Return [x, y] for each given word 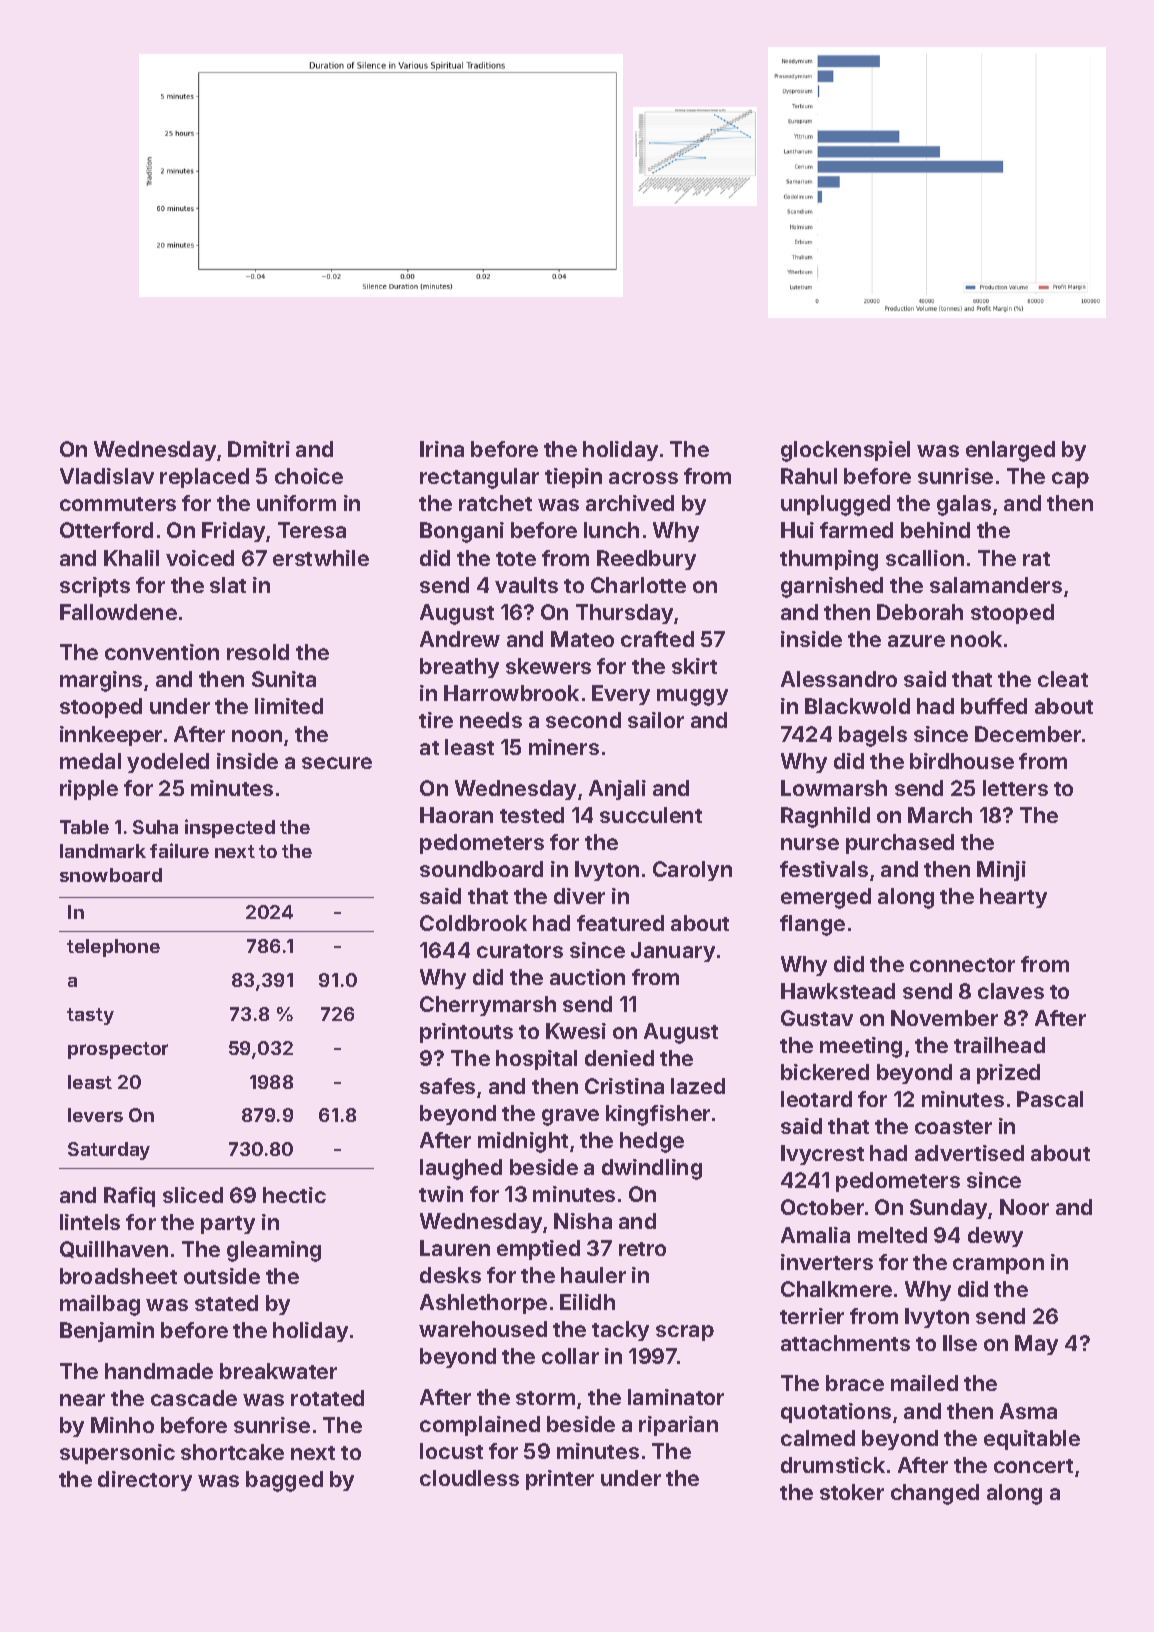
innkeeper [111, 736]
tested [532, 815]
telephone [113, 948]
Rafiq [129, 1197]
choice [309, 476]
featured [620, 923]
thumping [829, 560]
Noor [1024, 1207]
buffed [994, 706]
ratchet [495, 503]
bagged [284, 1481]
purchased [900, 844]
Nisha [583, 1221]
